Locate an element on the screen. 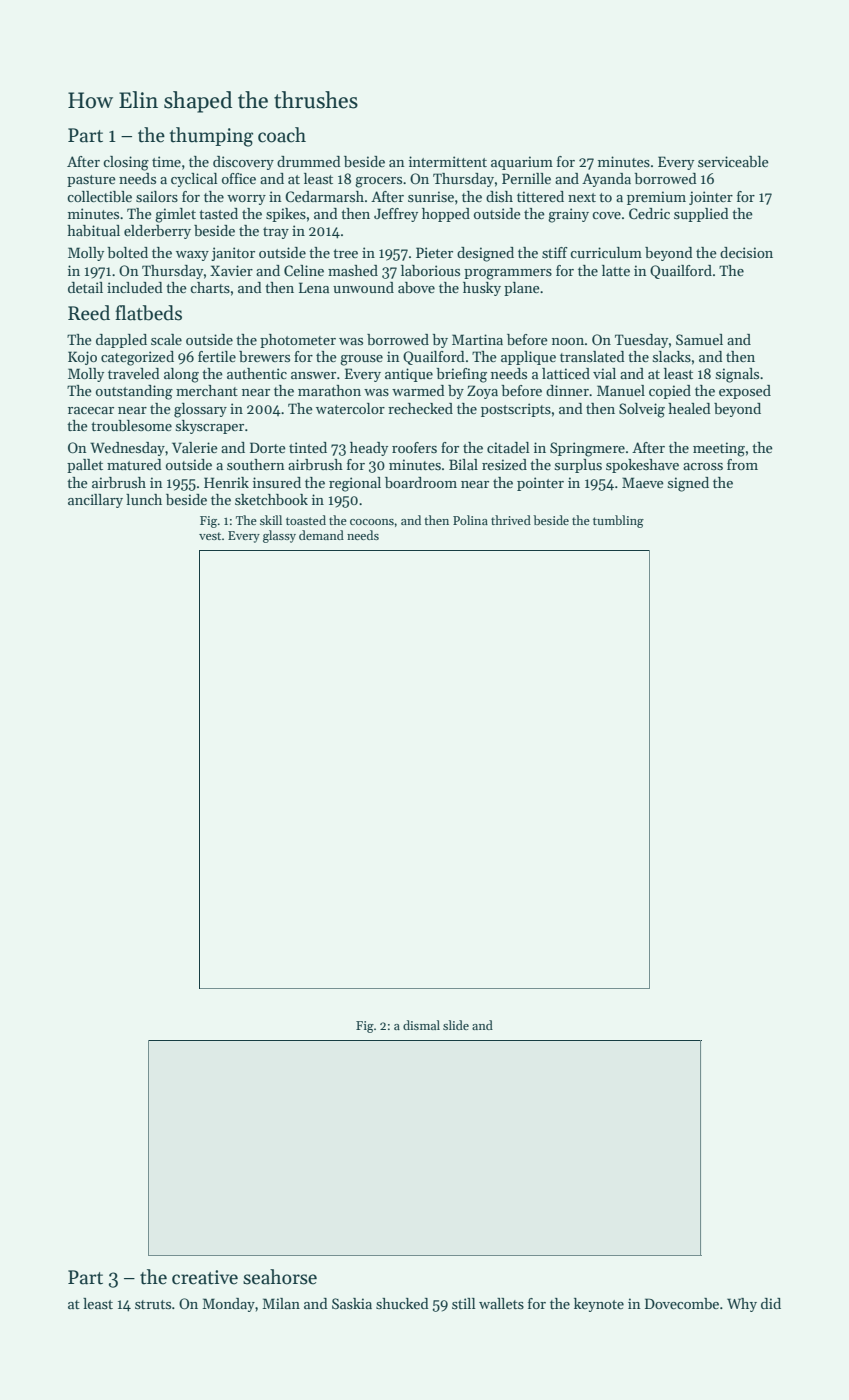 This screenshot has width=849, height=1400. tumbling is located at coordinates (618, 521).
